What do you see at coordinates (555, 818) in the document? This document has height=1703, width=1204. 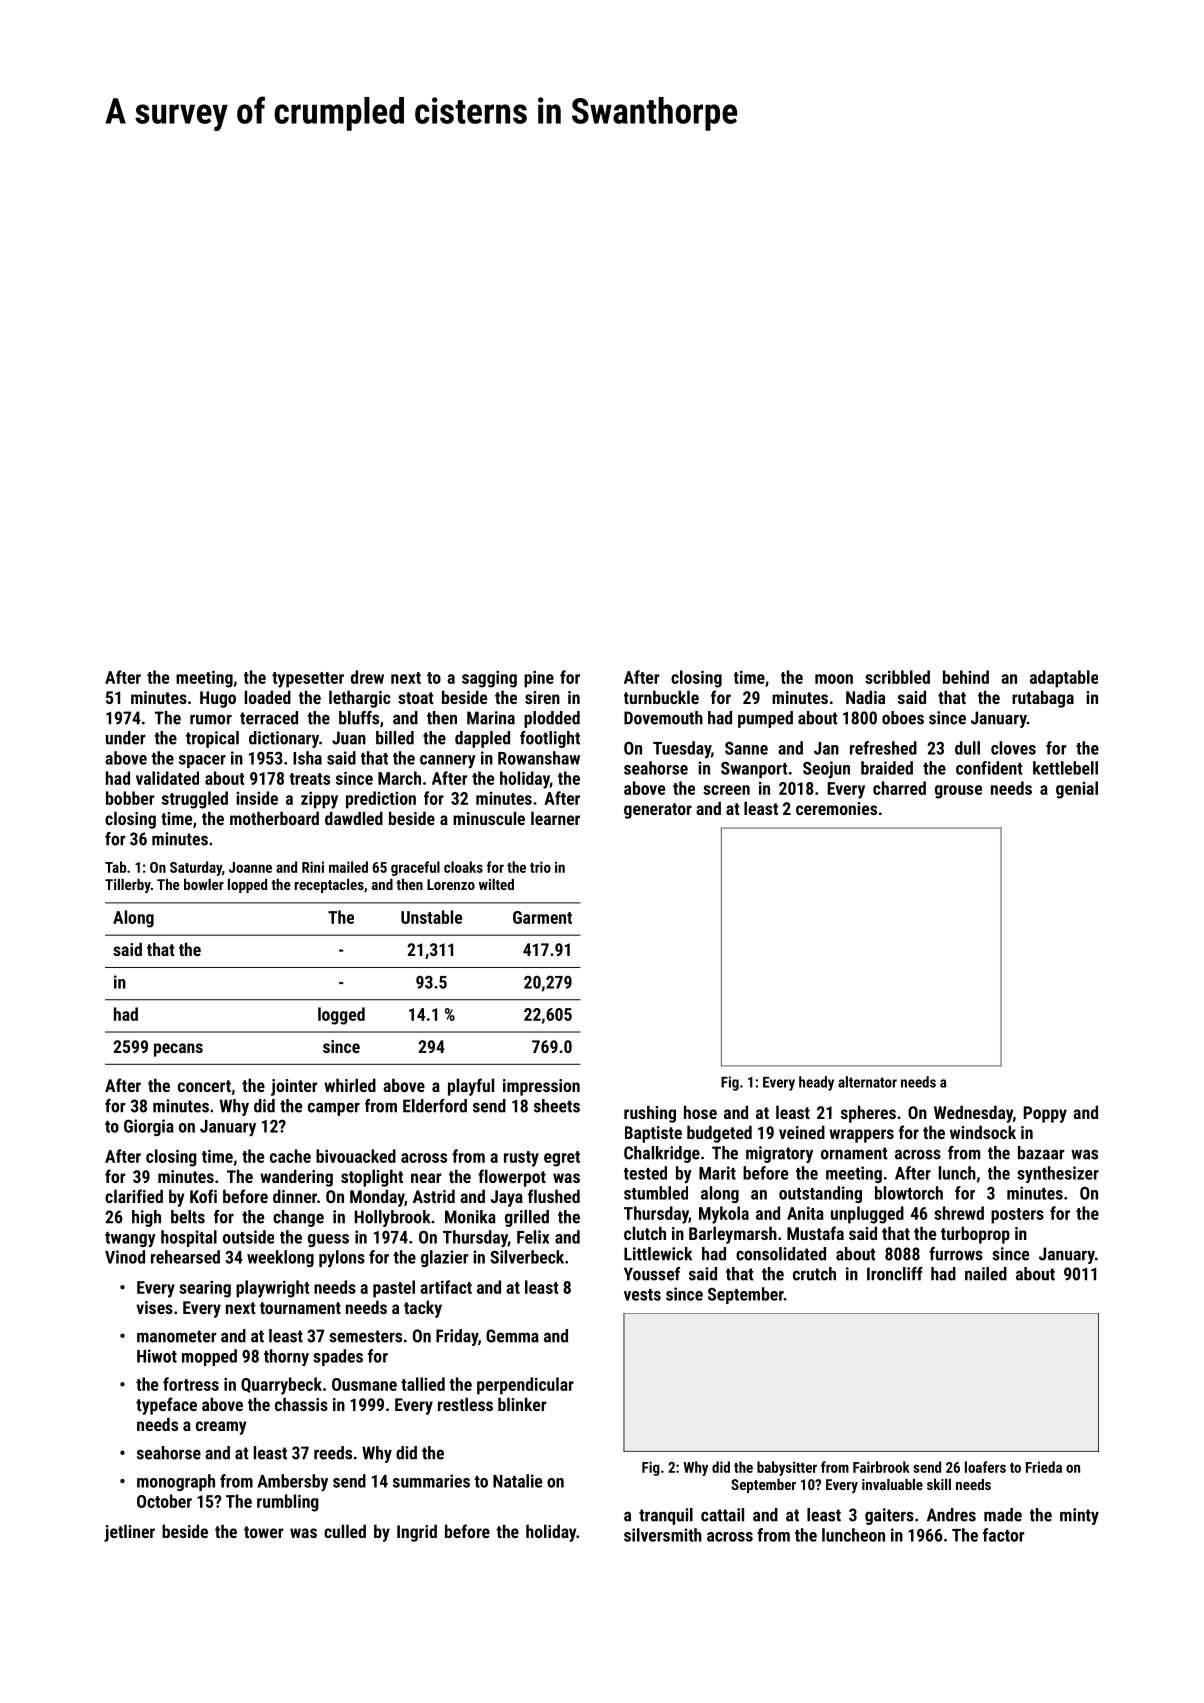 I see `learner` at bounding box center [555, 818].
